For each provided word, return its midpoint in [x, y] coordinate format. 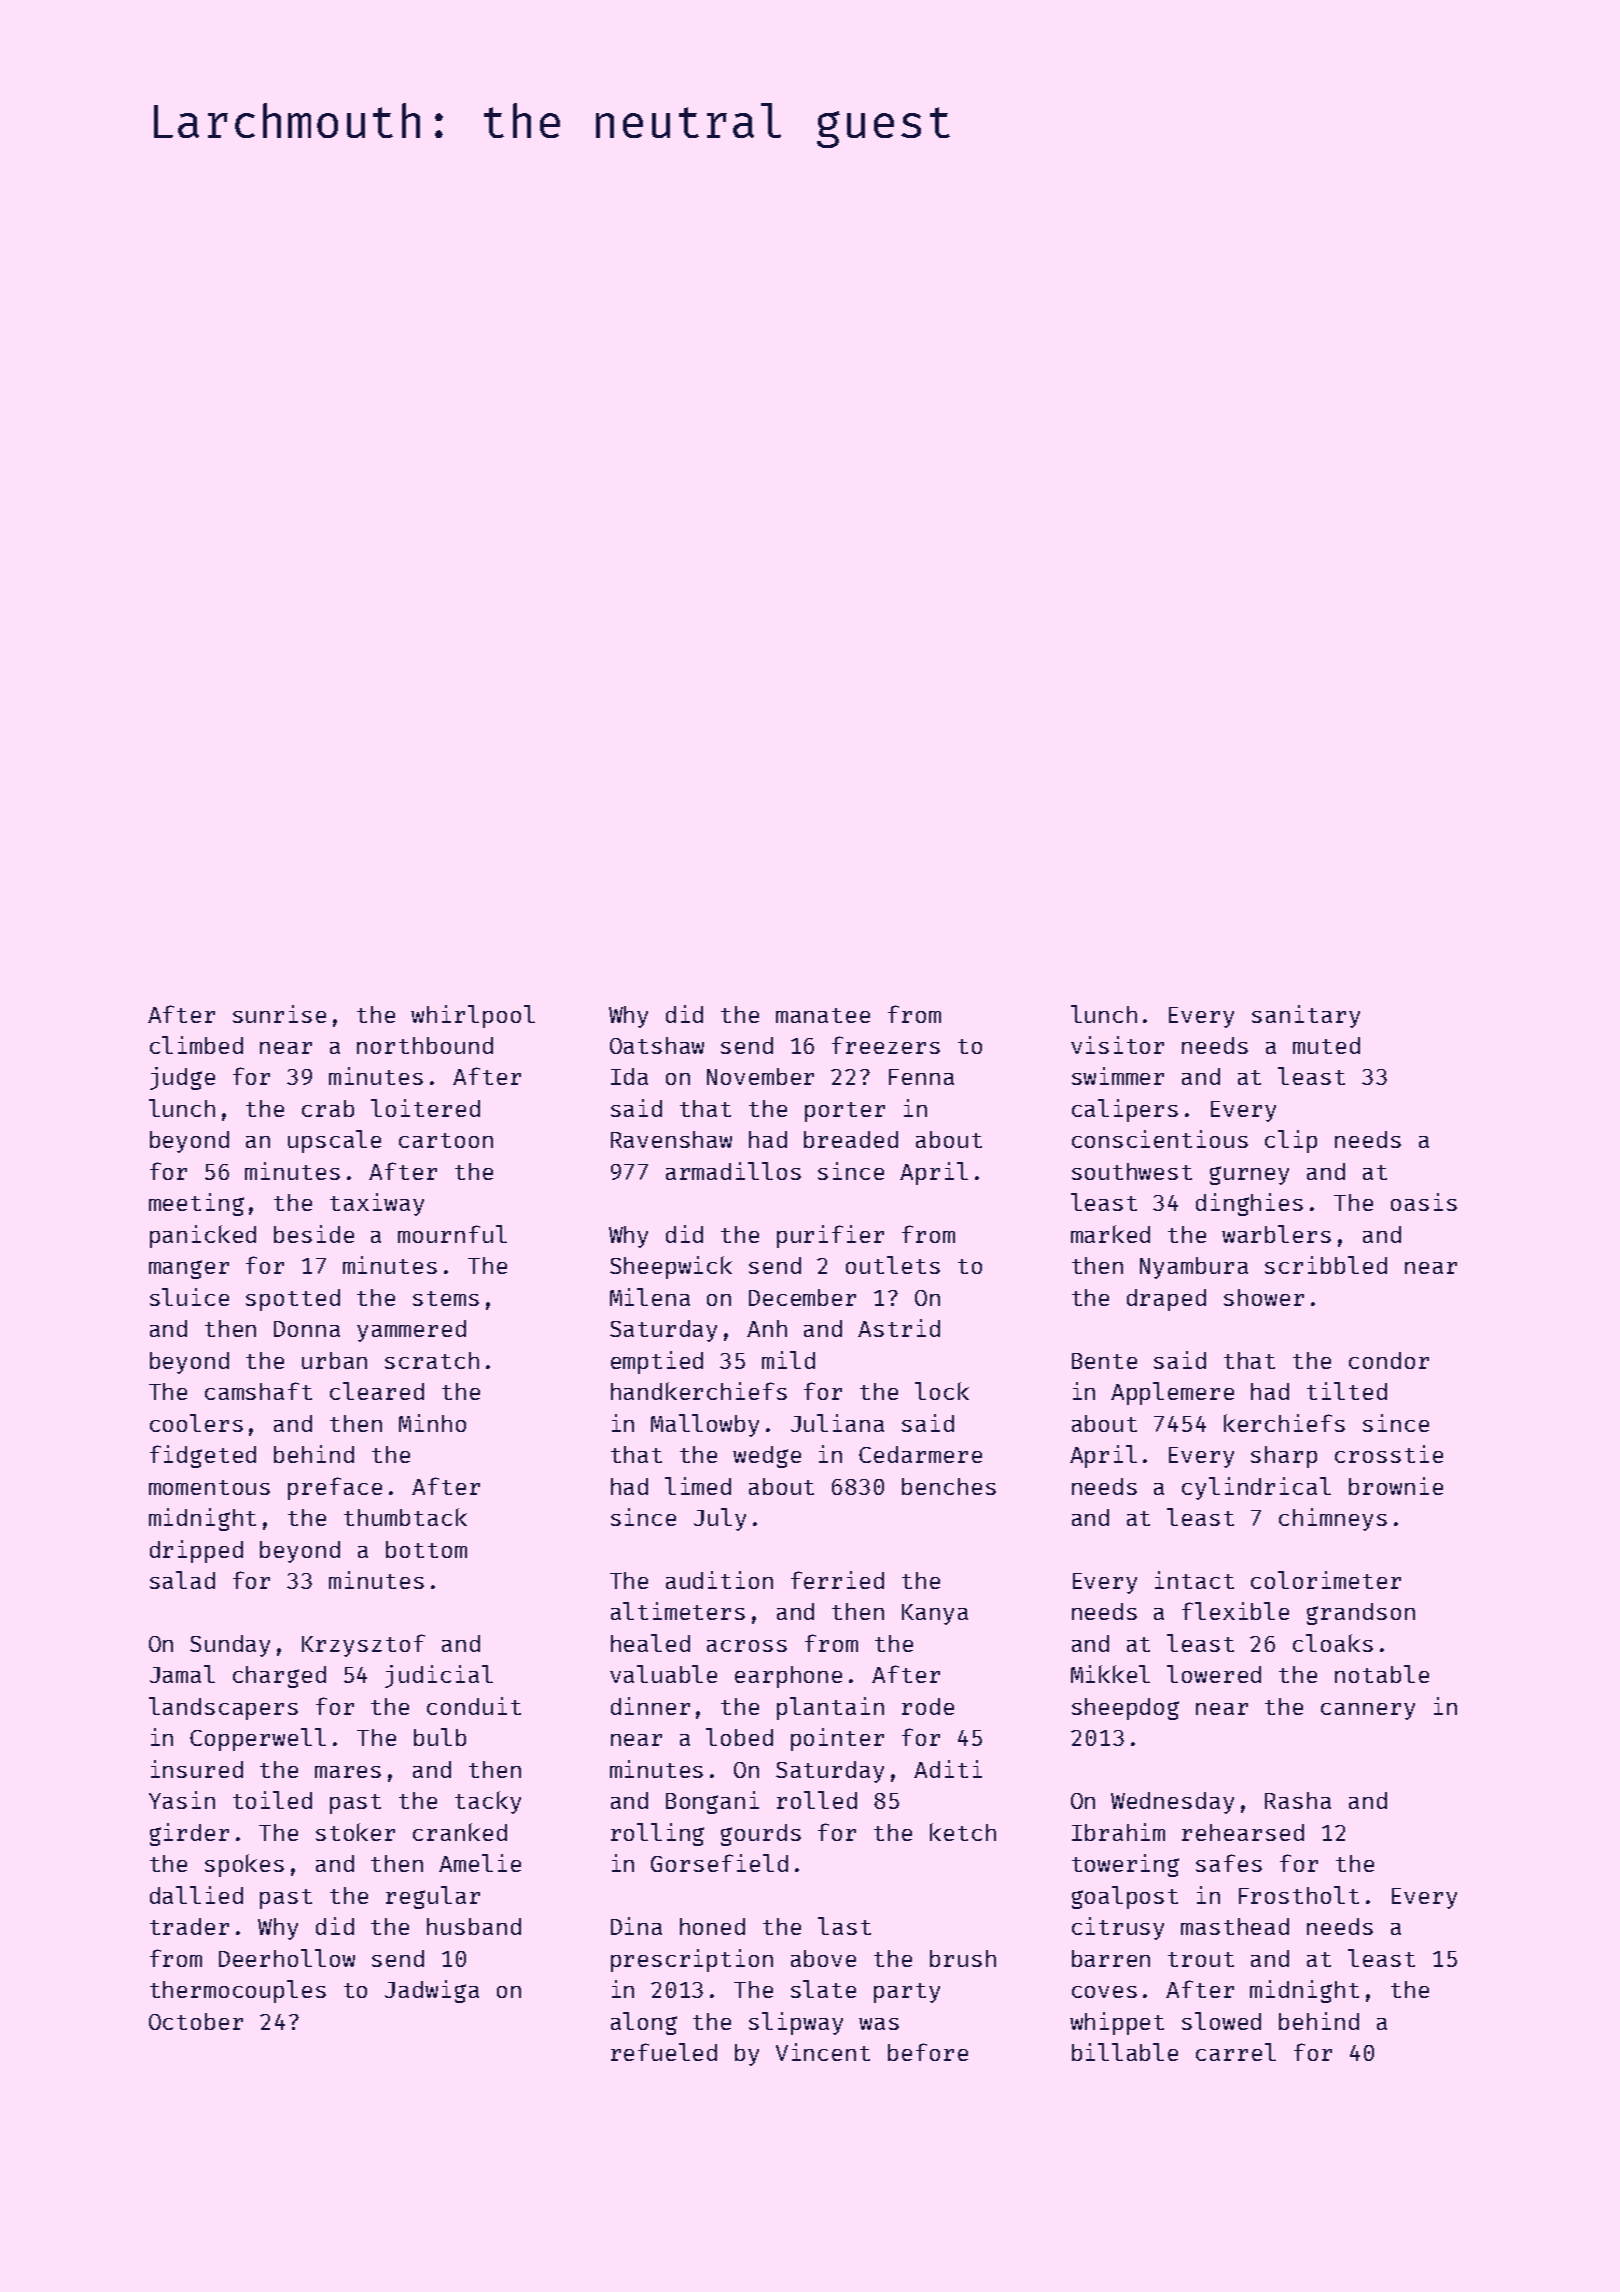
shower [1264, 1297]
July [720, 1519]
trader [189, 1926]
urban [334, 1360]
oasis [1424, 1202]
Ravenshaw [671, 1139]
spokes [244, 1865]
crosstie [1389, 1454]
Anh [767, 1328]
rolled [817, 1800]
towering [1125, 1865]
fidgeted [203, 1456]
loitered [425, 1108]
